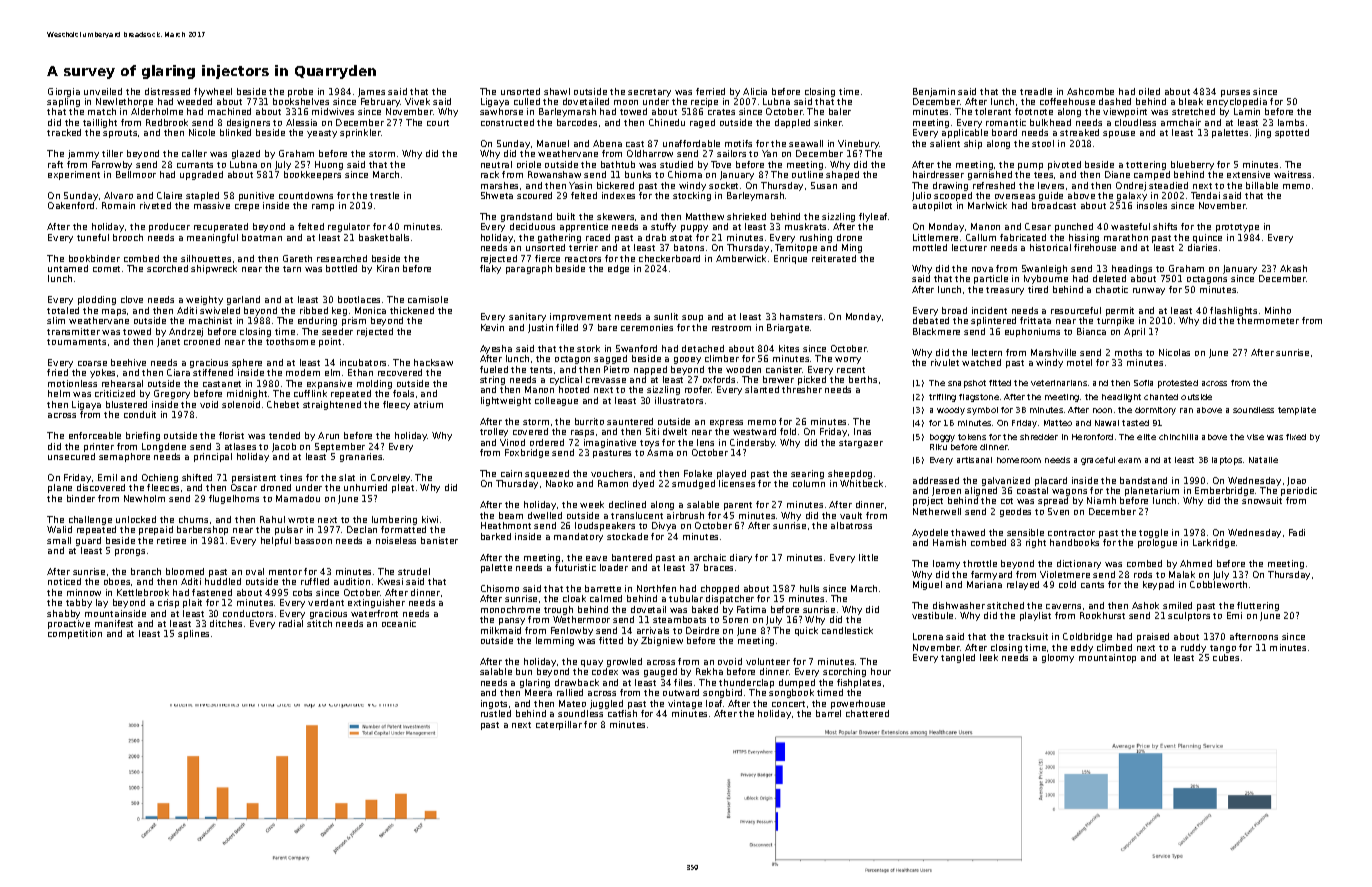  I want to click on granaries, so click(361, 457).
